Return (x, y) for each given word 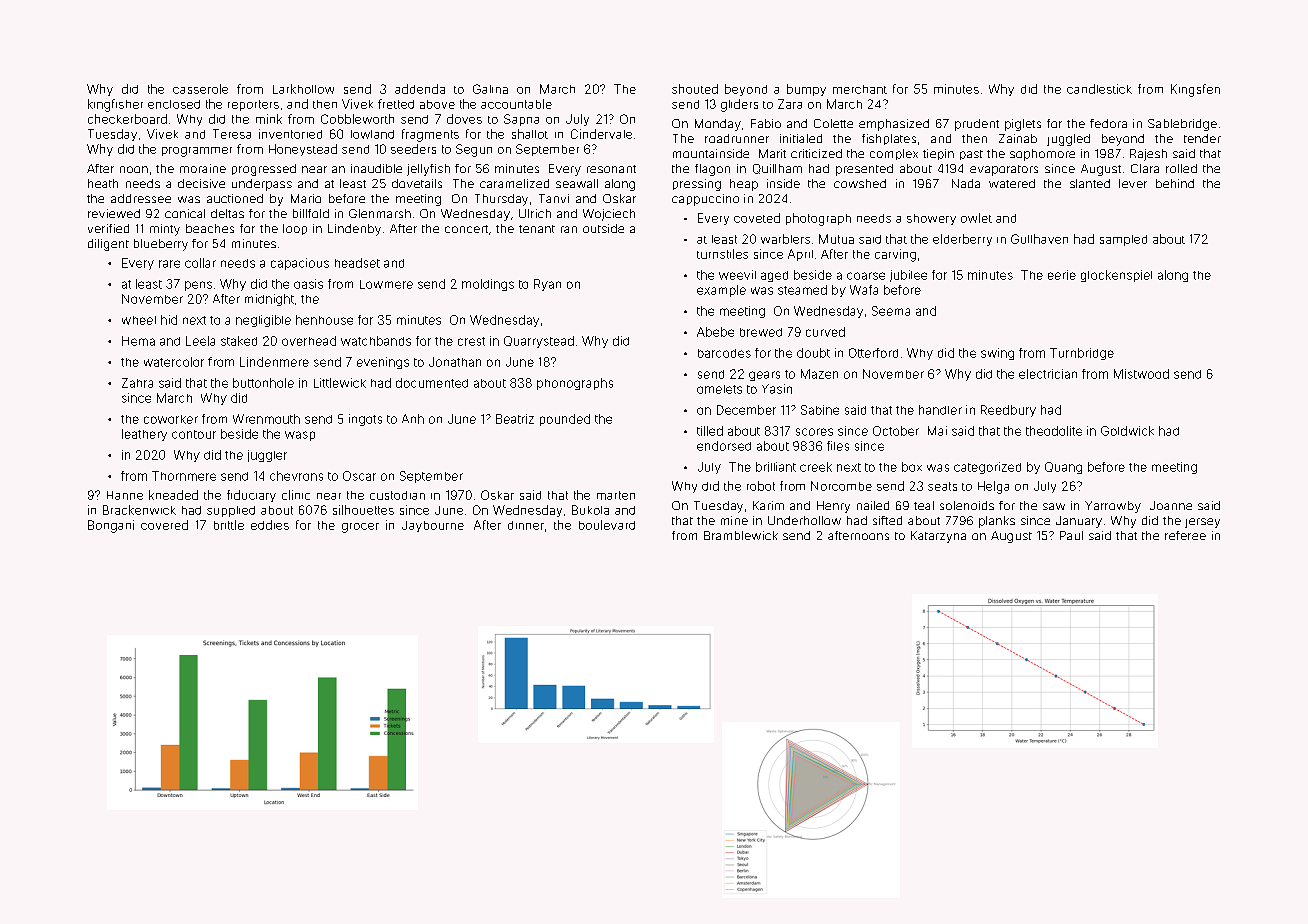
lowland (372, 134)
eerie (1062, 275)
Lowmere (386, 284)
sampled (1123, 240)
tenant (537, 229)
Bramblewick (741, 535)
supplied (231, 511)
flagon (712, 170)
